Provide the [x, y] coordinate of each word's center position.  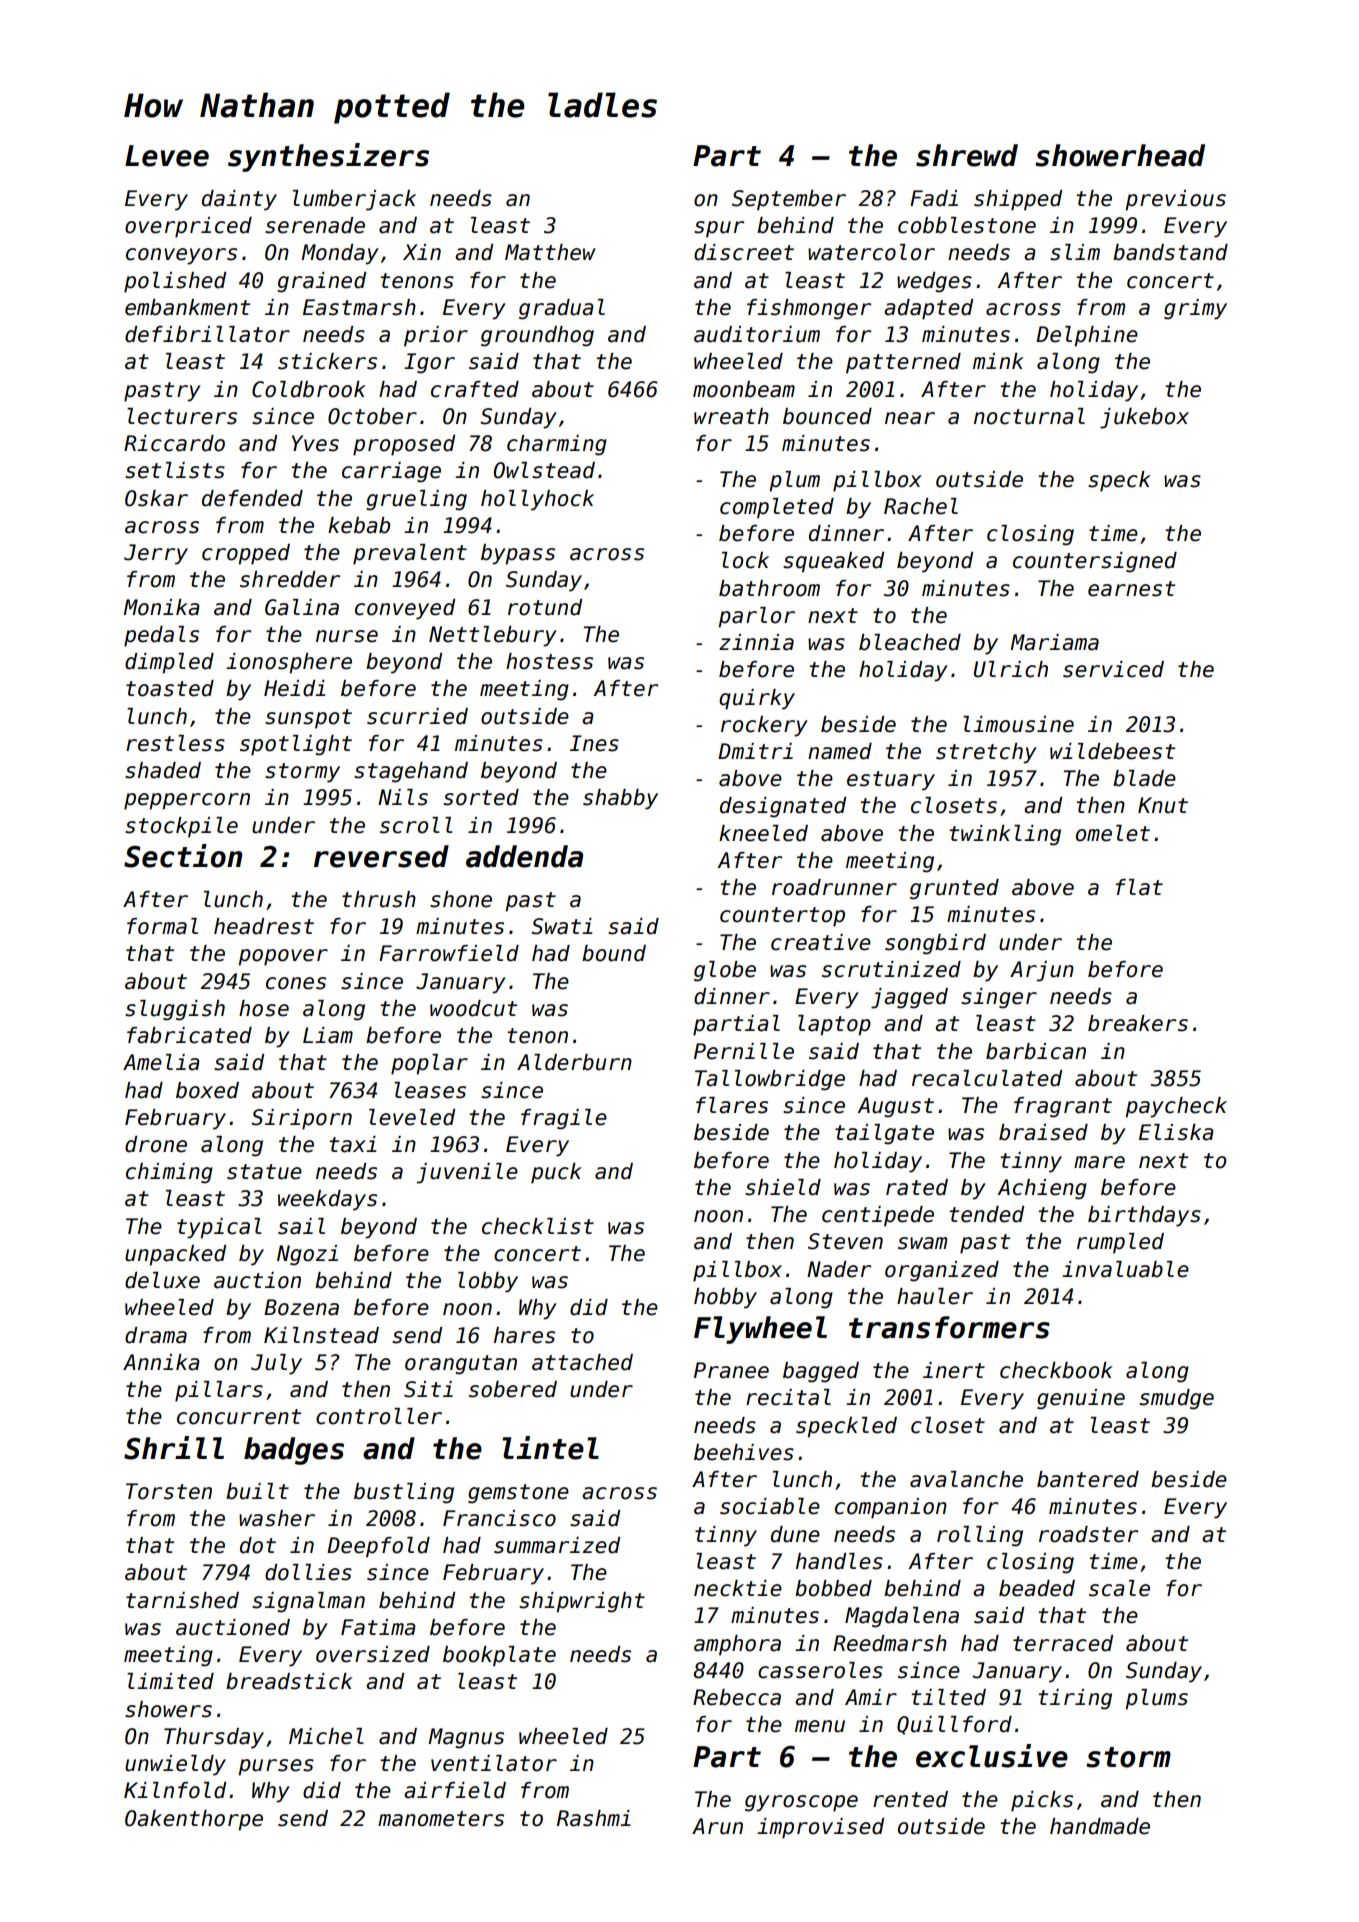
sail [301, 1226]
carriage [391, 472]
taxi [352, 1144]
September [789, 200]
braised [1043, 1132]
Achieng [1042, 1189]
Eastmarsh [359, 307]
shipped [1018, 200]
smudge [1176, 1399]
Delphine [1087, 336]
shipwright [582, 1602]
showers [168, 1709]
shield [783, 1187]
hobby [725, 1298]
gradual [562, 309]
